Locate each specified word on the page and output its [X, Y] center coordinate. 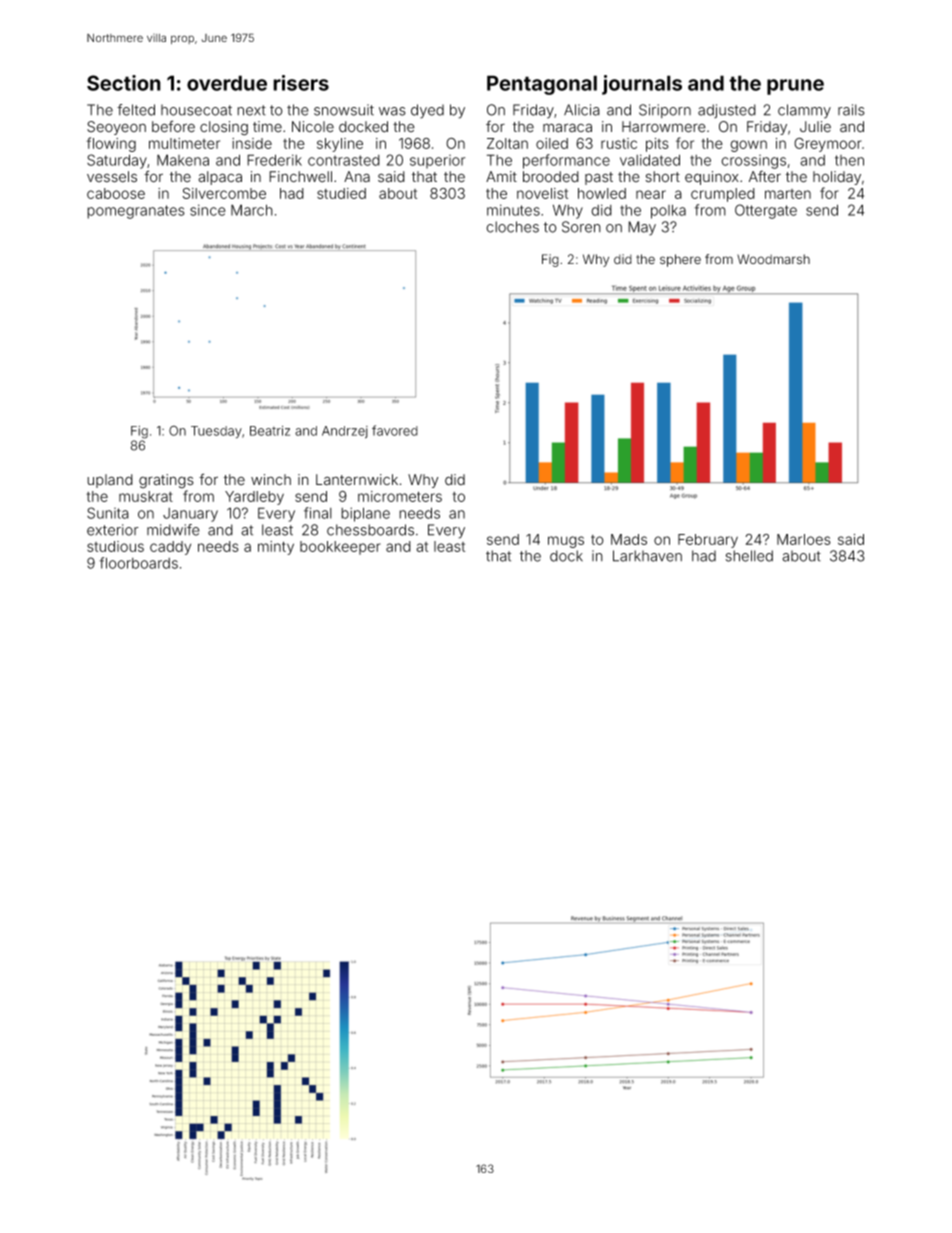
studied [341, 193]
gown [748, 146]
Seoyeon [116, 128]
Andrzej [345, 432]
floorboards [138, 563]
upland [110, 481]
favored [395, 430]
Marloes [804, 539]
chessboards [370, 530]
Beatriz [270, 431]
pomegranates [136, 212]
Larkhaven [647, 556]
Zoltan [507, 143]
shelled [749, 556]
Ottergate [766, 211]
